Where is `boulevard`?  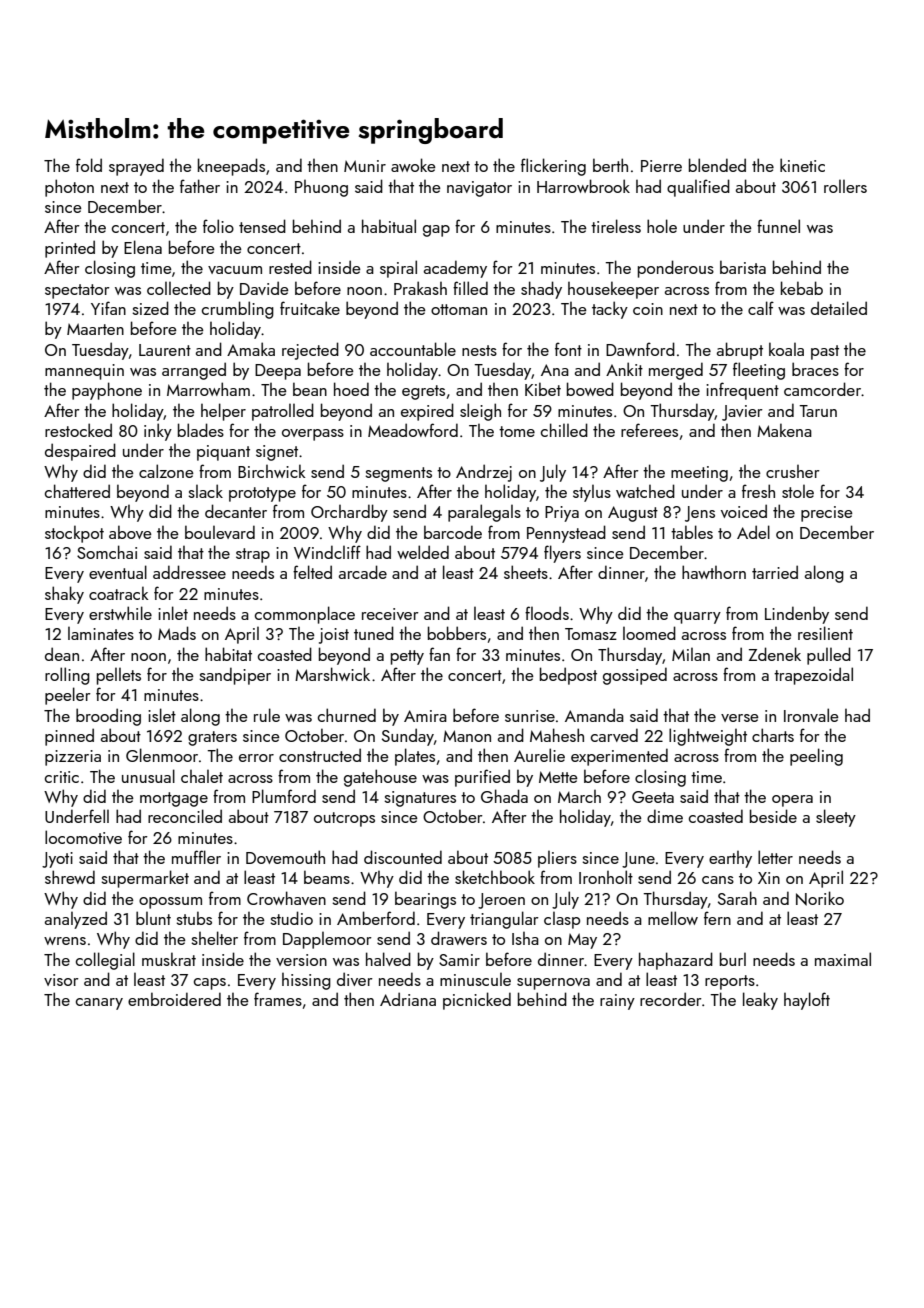
boulevard is located at coordinates (220, 532).
